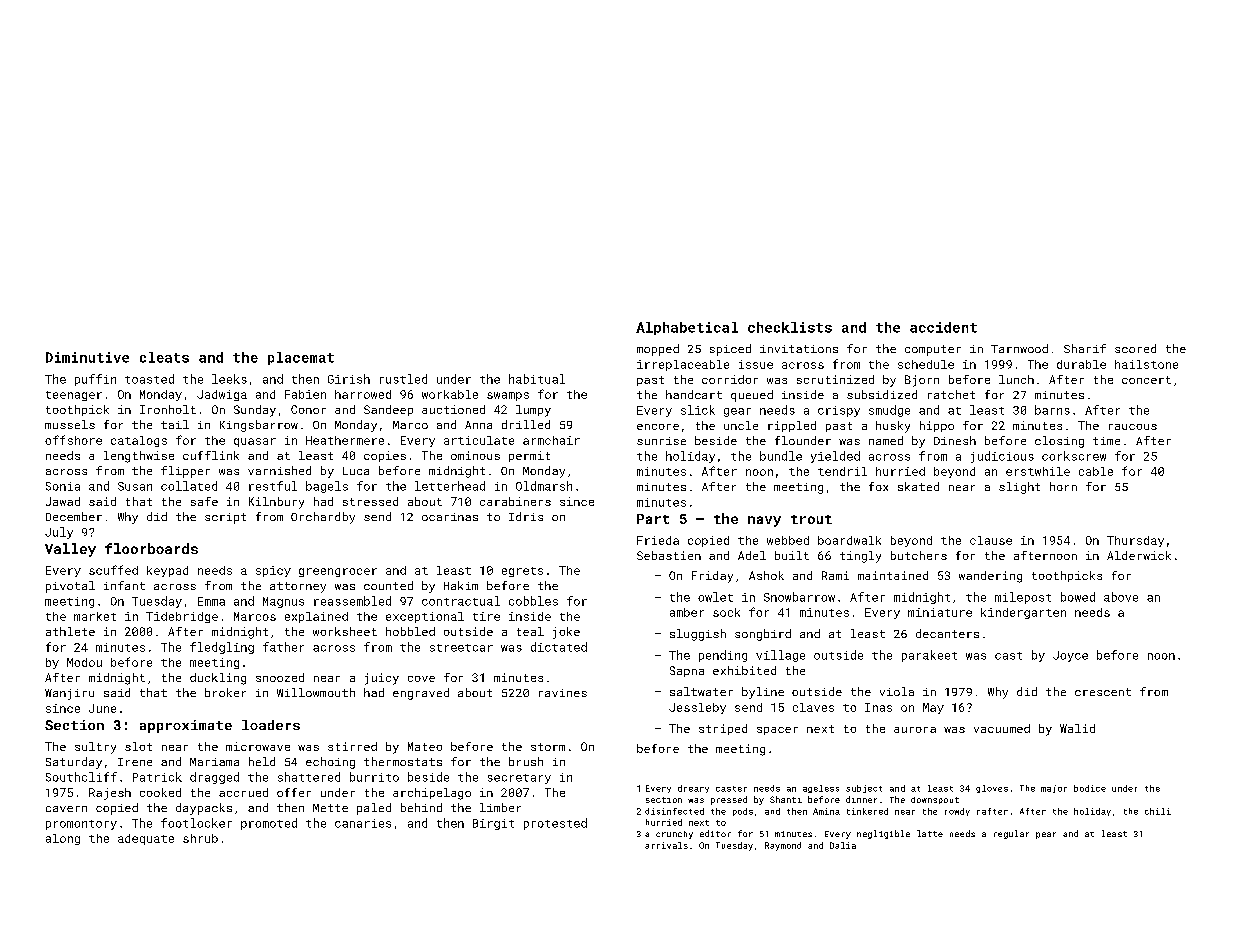 The height and width of the screenshot is (952, 1233). Describe the element at coordinates (715, 597) in the screenshot. I see `owlet` at that location.
